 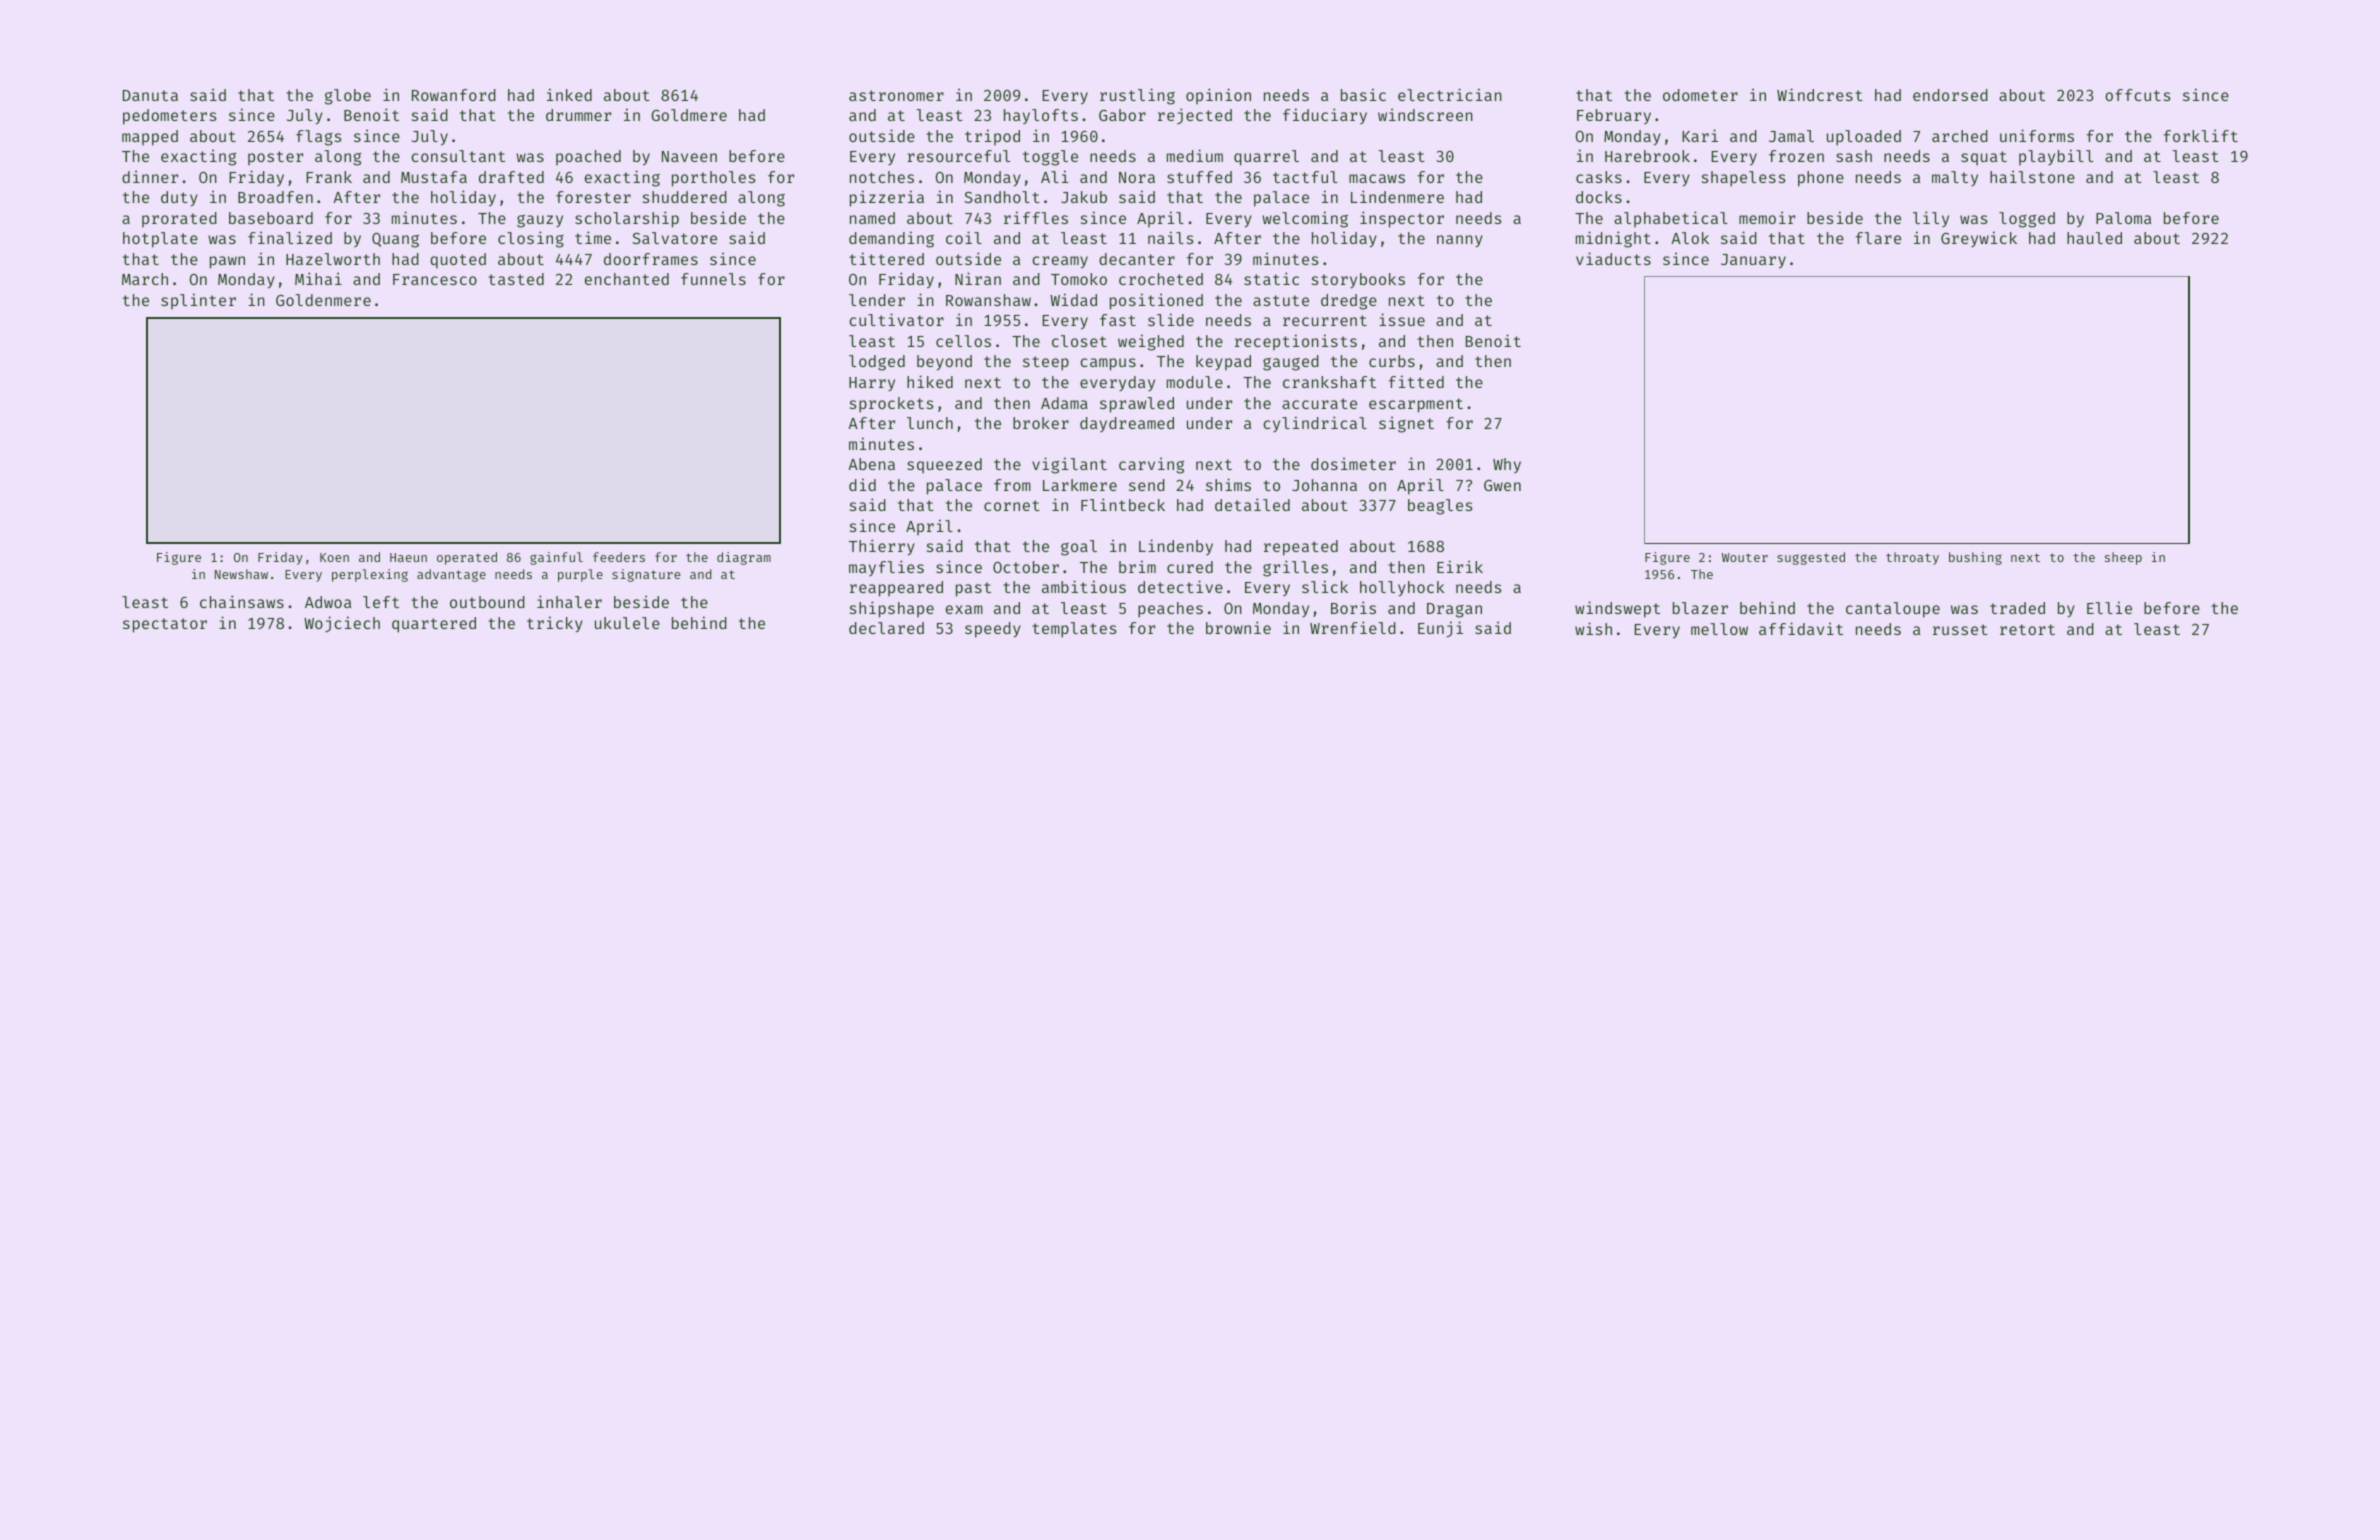 What do you see at coordinates (1266, 158) in the image?
I see `quarrel` at bounding box center [1266, 158].
